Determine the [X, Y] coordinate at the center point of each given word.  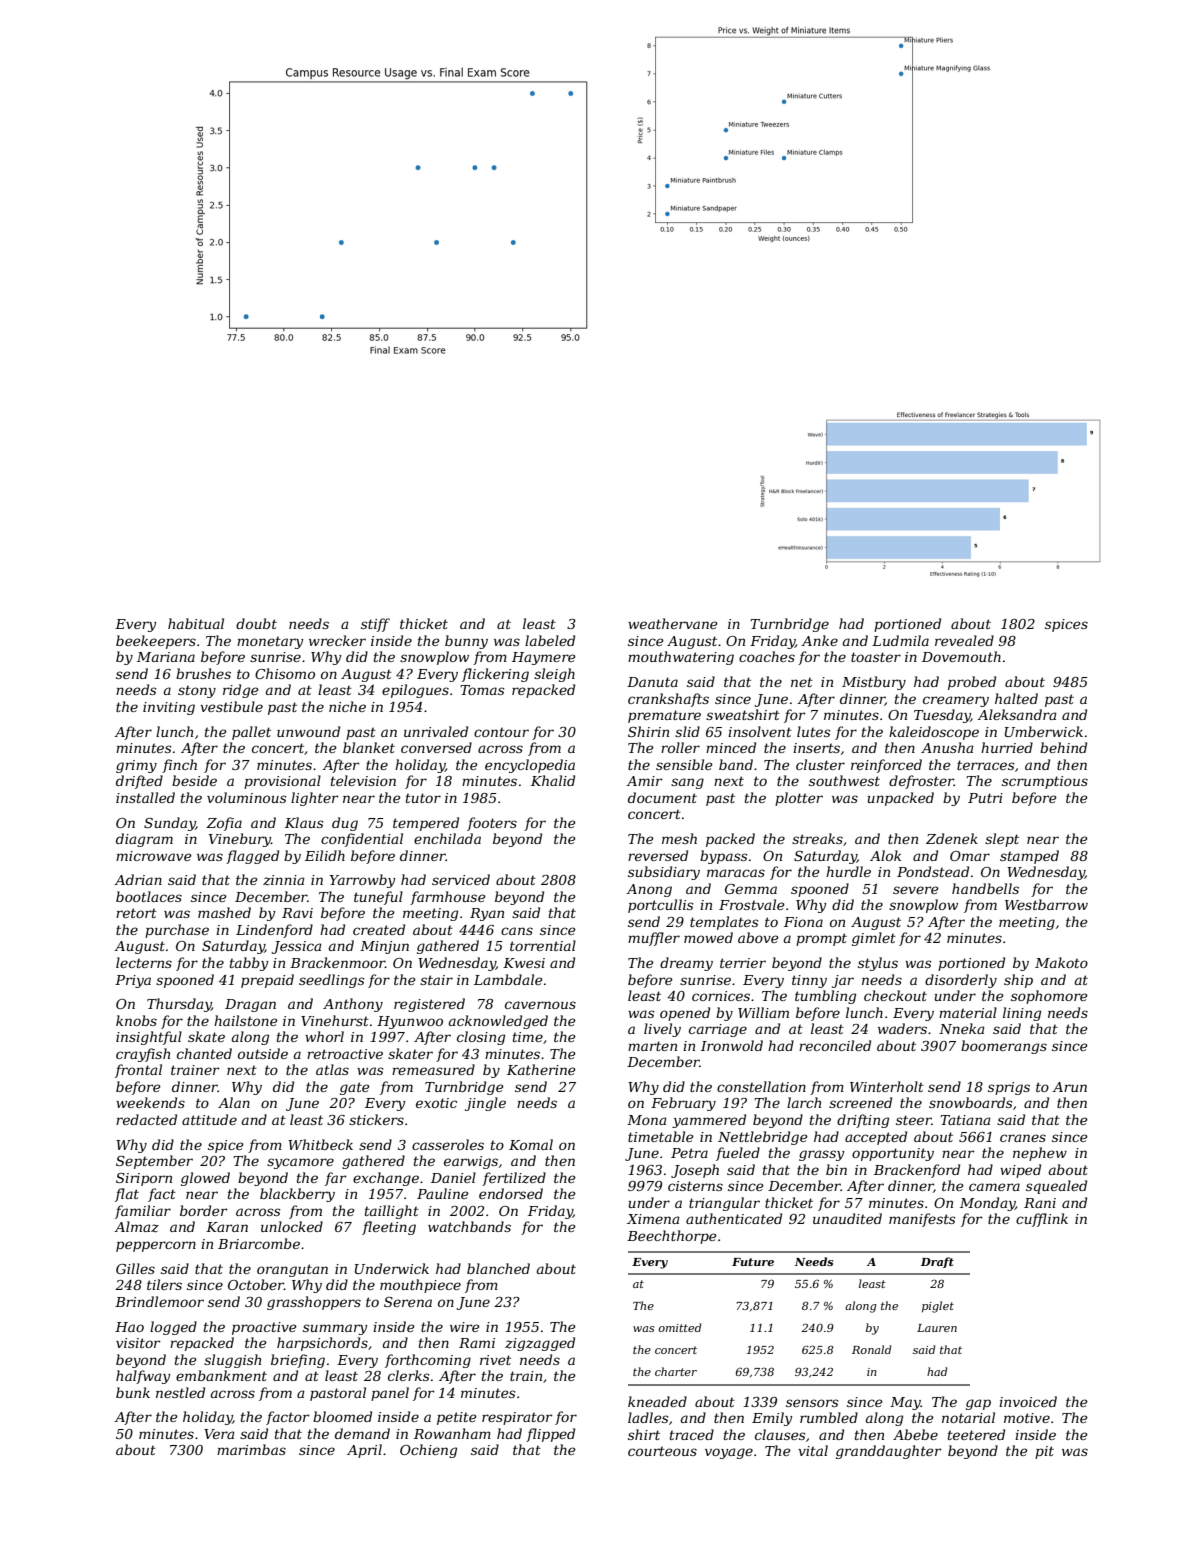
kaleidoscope [934, 733]
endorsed [511, 1193]
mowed [708, 937]
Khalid [553, 780]
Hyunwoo [410, 1022]
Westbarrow [1046, 904]
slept [1002, 840]
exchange [386, 1179]
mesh [679, 838]
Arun [1069, 1087]
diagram [144, 840]
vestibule [231, 706]
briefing [298, 1361]
